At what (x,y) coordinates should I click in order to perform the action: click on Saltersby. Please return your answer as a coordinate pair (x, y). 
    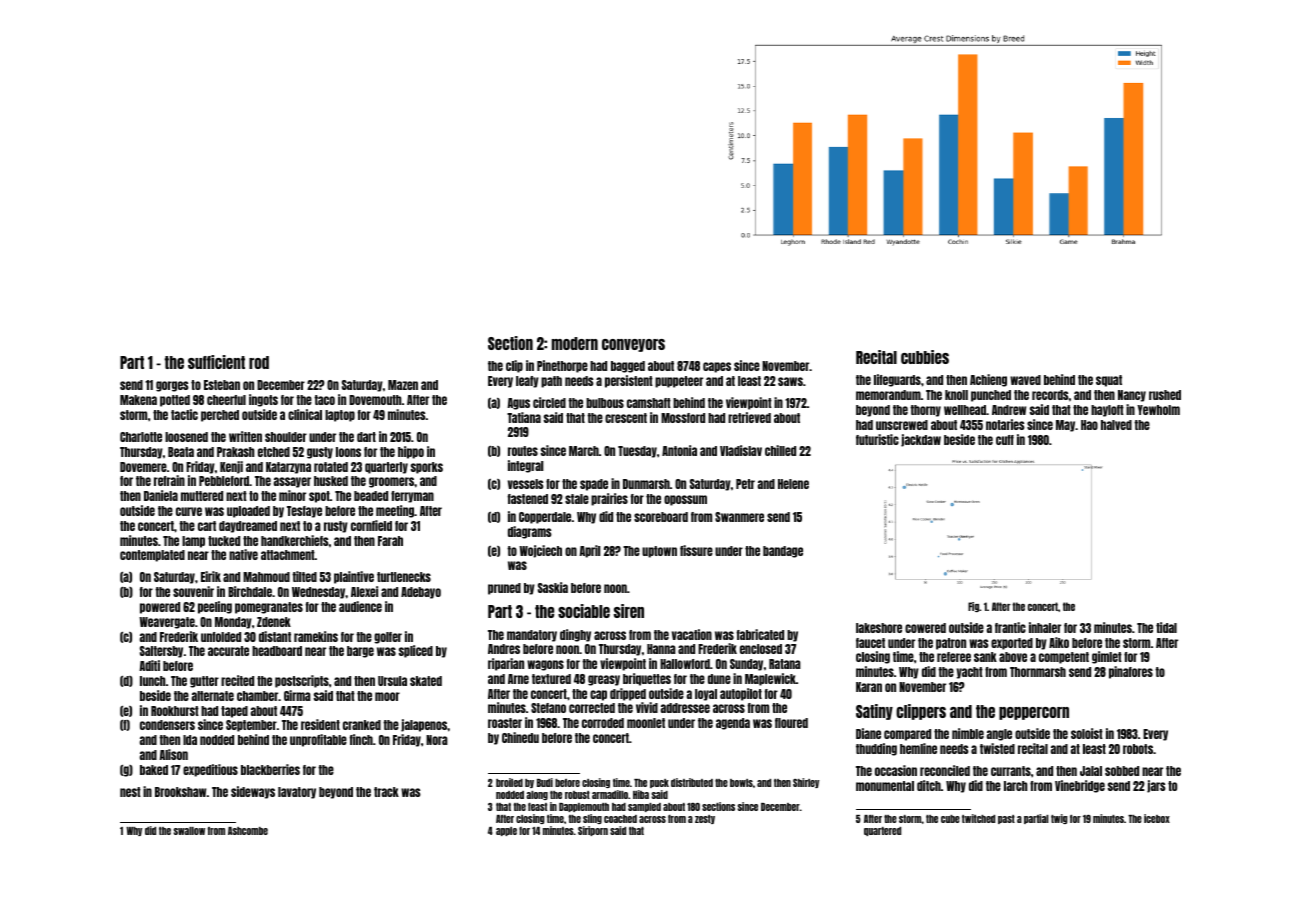
    Looking at the image, I should click on (161, 652).
